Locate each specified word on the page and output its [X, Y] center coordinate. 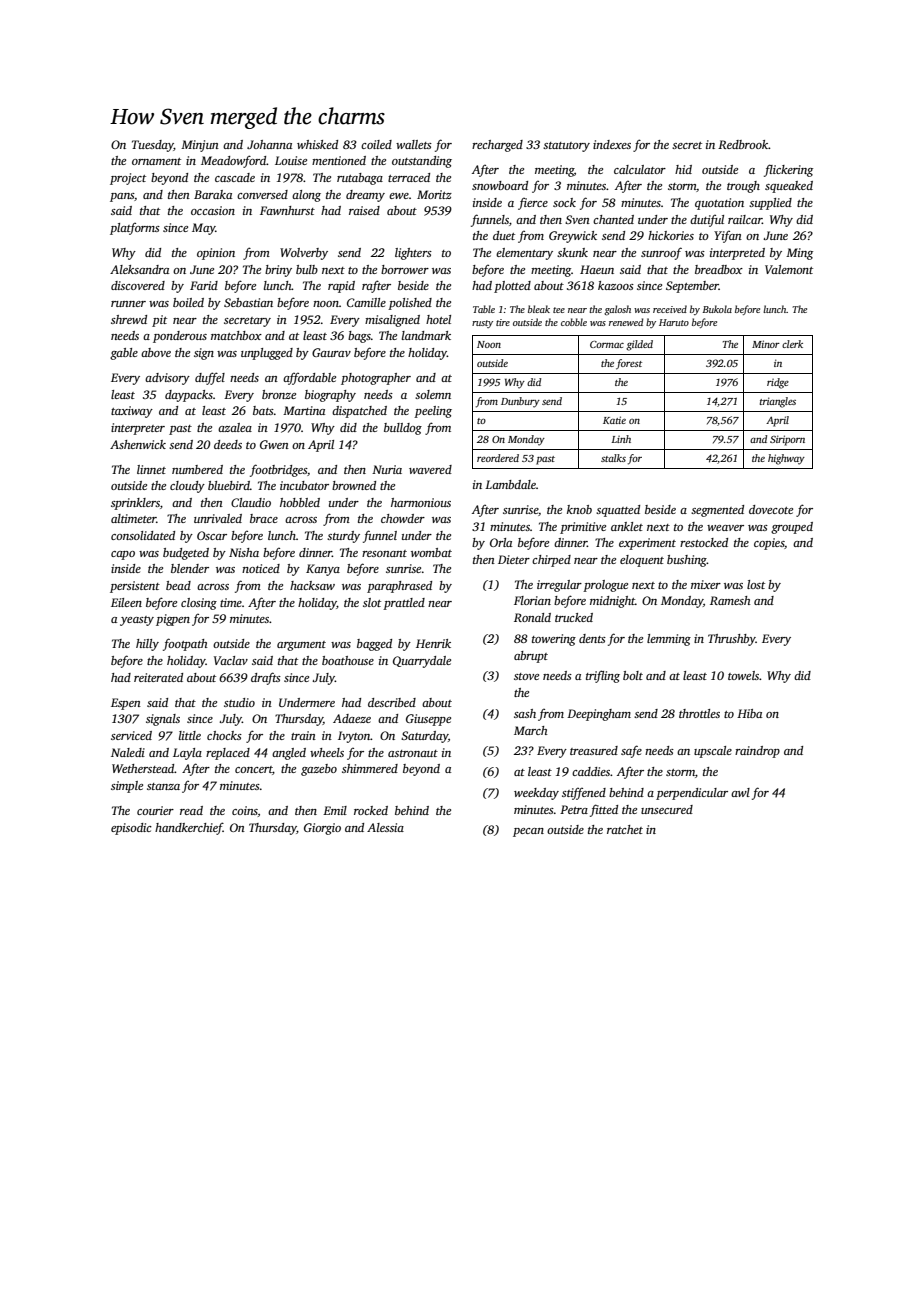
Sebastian [248, 302]
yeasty [137, 621]
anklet [627, 526]
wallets [414, 144]
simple [127, 787]
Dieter [514, 559]
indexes [612, 144]
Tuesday [153, 146]
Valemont [789, 269]
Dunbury [520, 402]
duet [504, 235]
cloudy [187, 487]
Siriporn [787, 440]
